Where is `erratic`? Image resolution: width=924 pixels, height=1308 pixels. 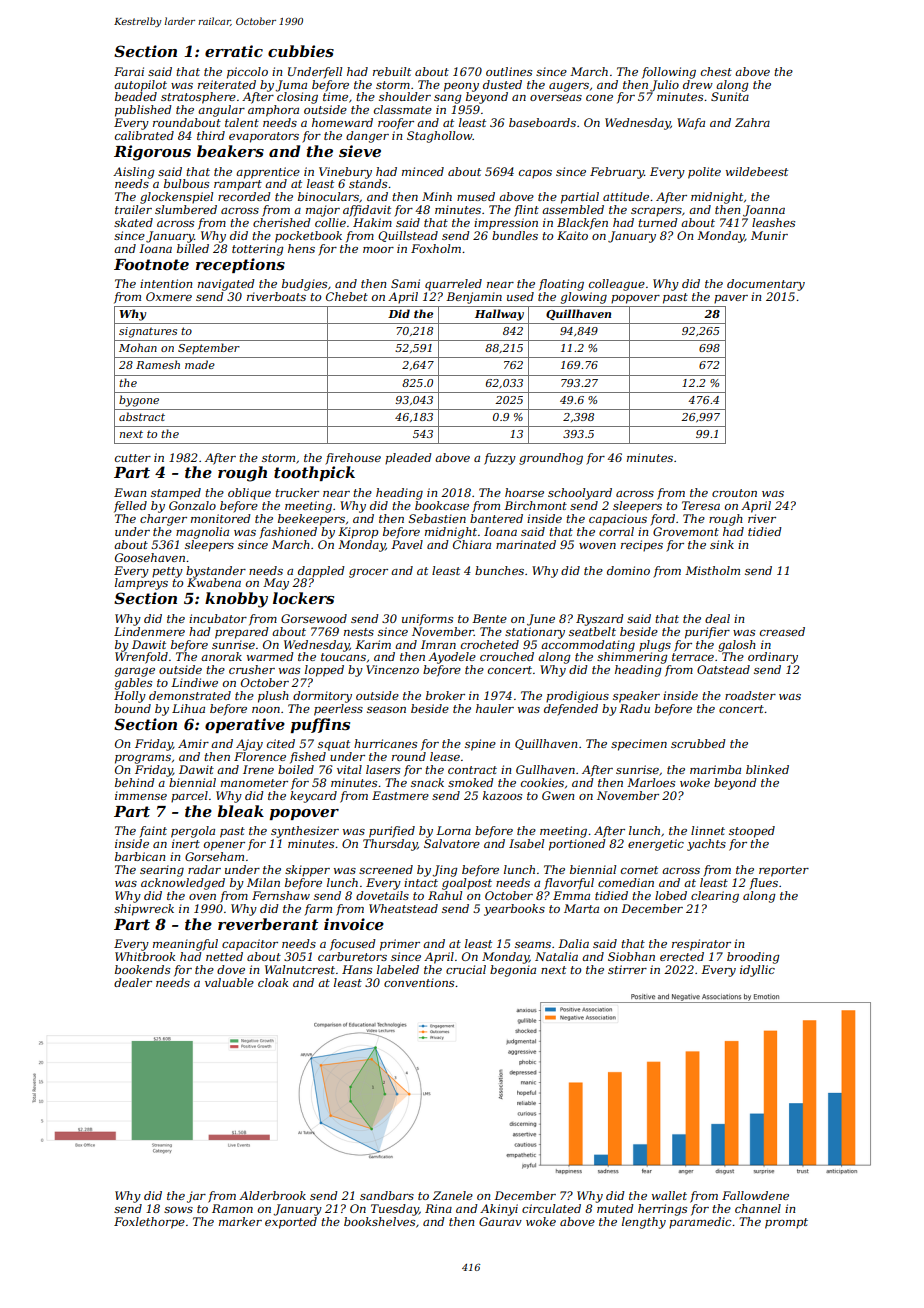
erratic is located at coordinates (234, 51).
